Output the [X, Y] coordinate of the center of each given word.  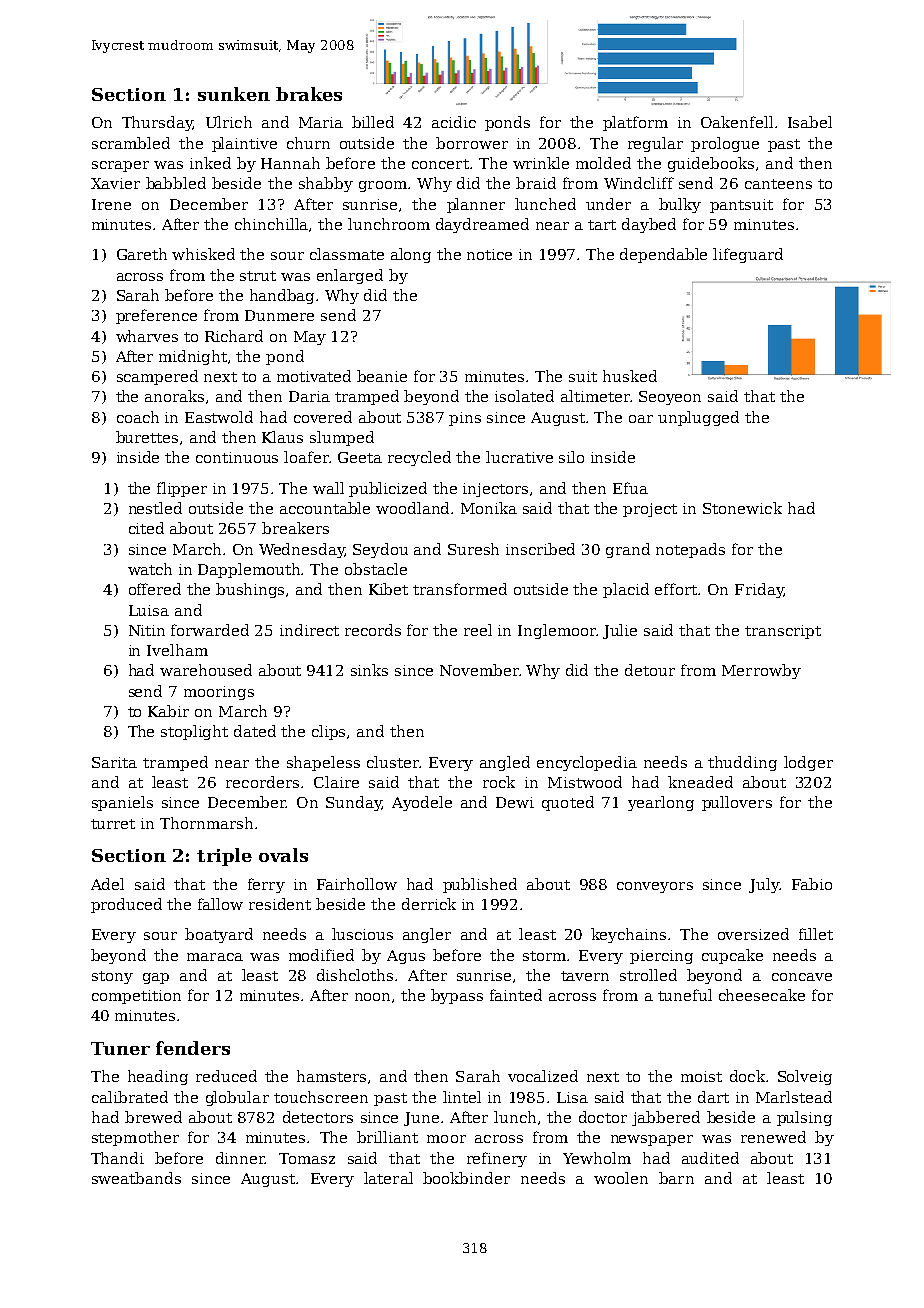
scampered [157, 377]
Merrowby [761, 671]
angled [505, 763]
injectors [495, 490]
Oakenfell [737, 122]
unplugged [698, 418]
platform [635, 123]
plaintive [244, 144]
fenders [193, 1048]
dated [255, 731]
